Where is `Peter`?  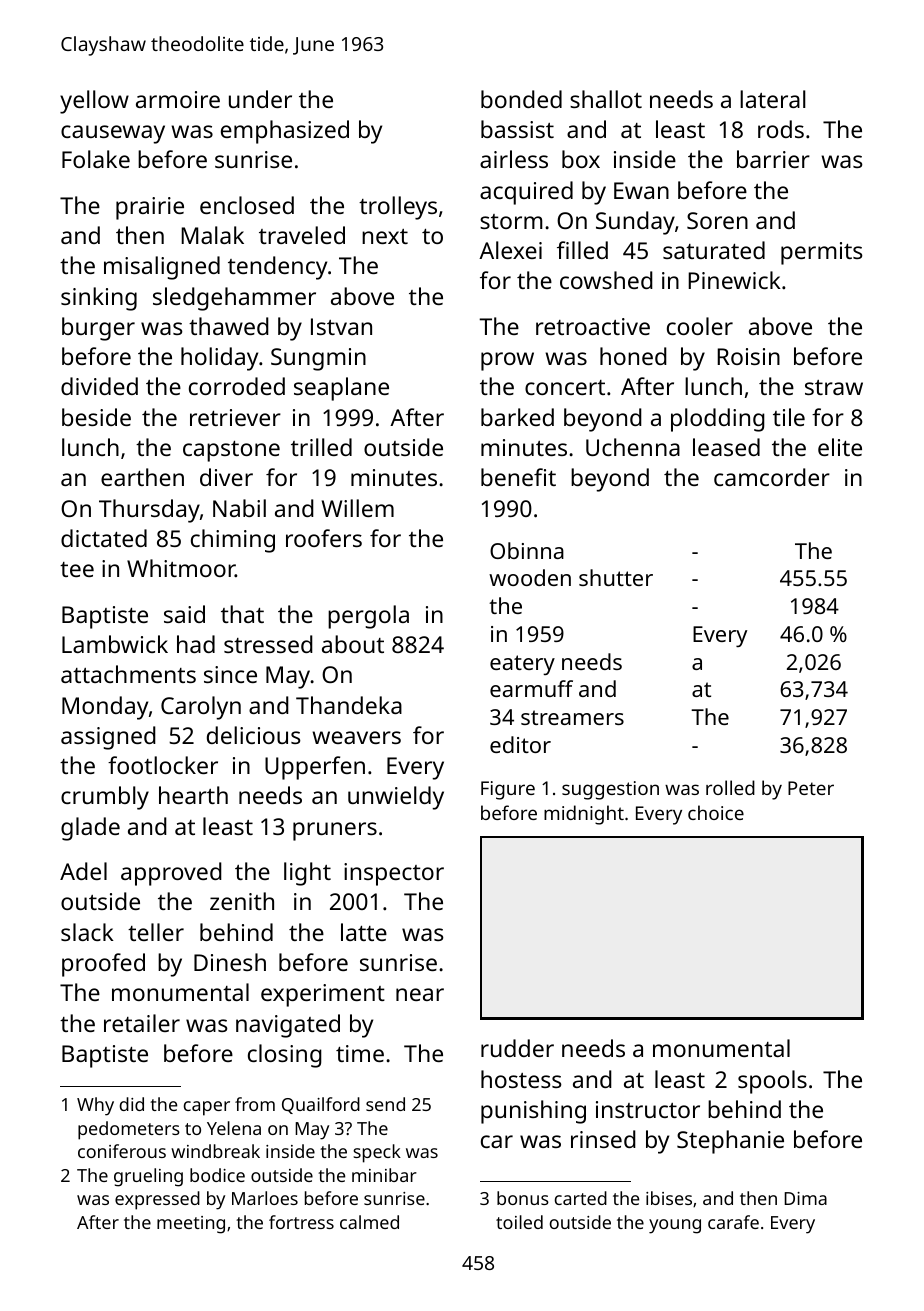 Peter is located at coordinates (811, 788).
